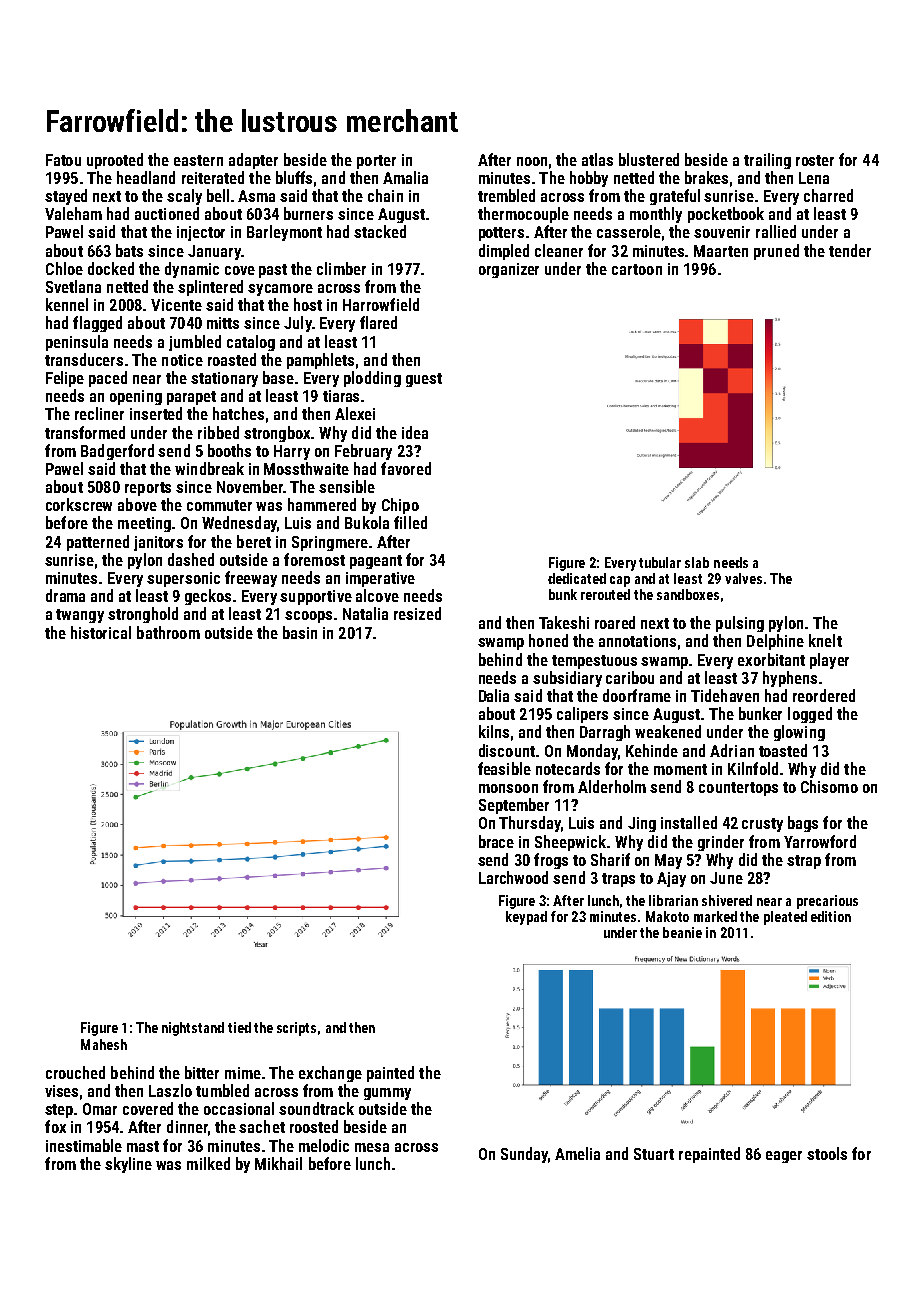 Image resolution: width=924 pixels, height=1314 pixels. Describe the element at coordinates (697, 562) in the document. I see `slab` at that location.
